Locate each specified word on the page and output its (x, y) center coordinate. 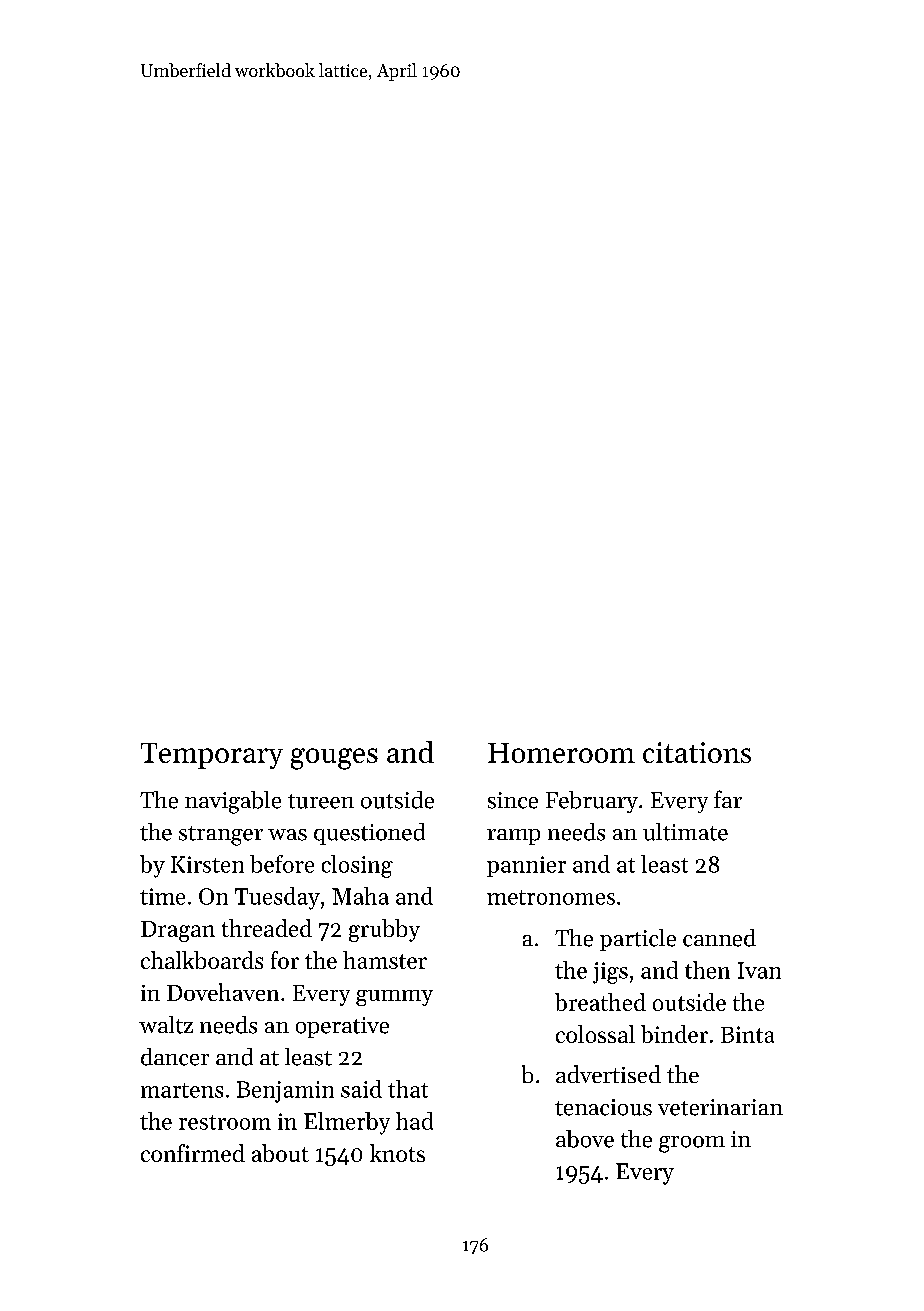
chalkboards (202, 960)
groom (692, 1144)
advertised (608, 1074)
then (707, 970)
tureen (321, 801)
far (728, 799)
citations (697, 752)
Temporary (212, 756)
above (585, 1139)
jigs (610, 973)
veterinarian (720, 1107)
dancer (175, 1057)
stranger (221, 836)
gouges (334, 759)
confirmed (193, 1153)
